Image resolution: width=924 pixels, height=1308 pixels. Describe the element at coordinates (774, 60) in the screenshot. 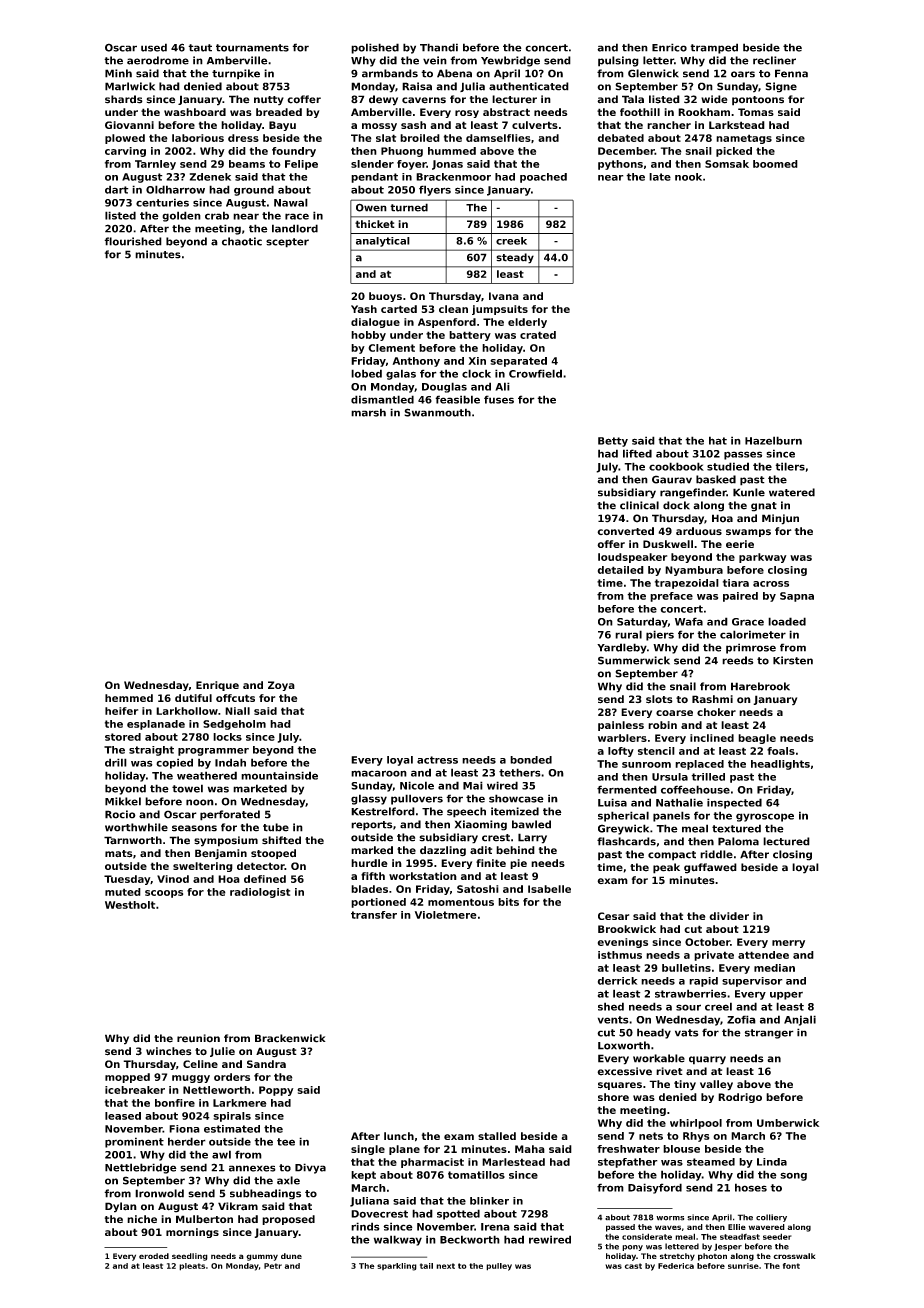

I see `recliner` at that location.
